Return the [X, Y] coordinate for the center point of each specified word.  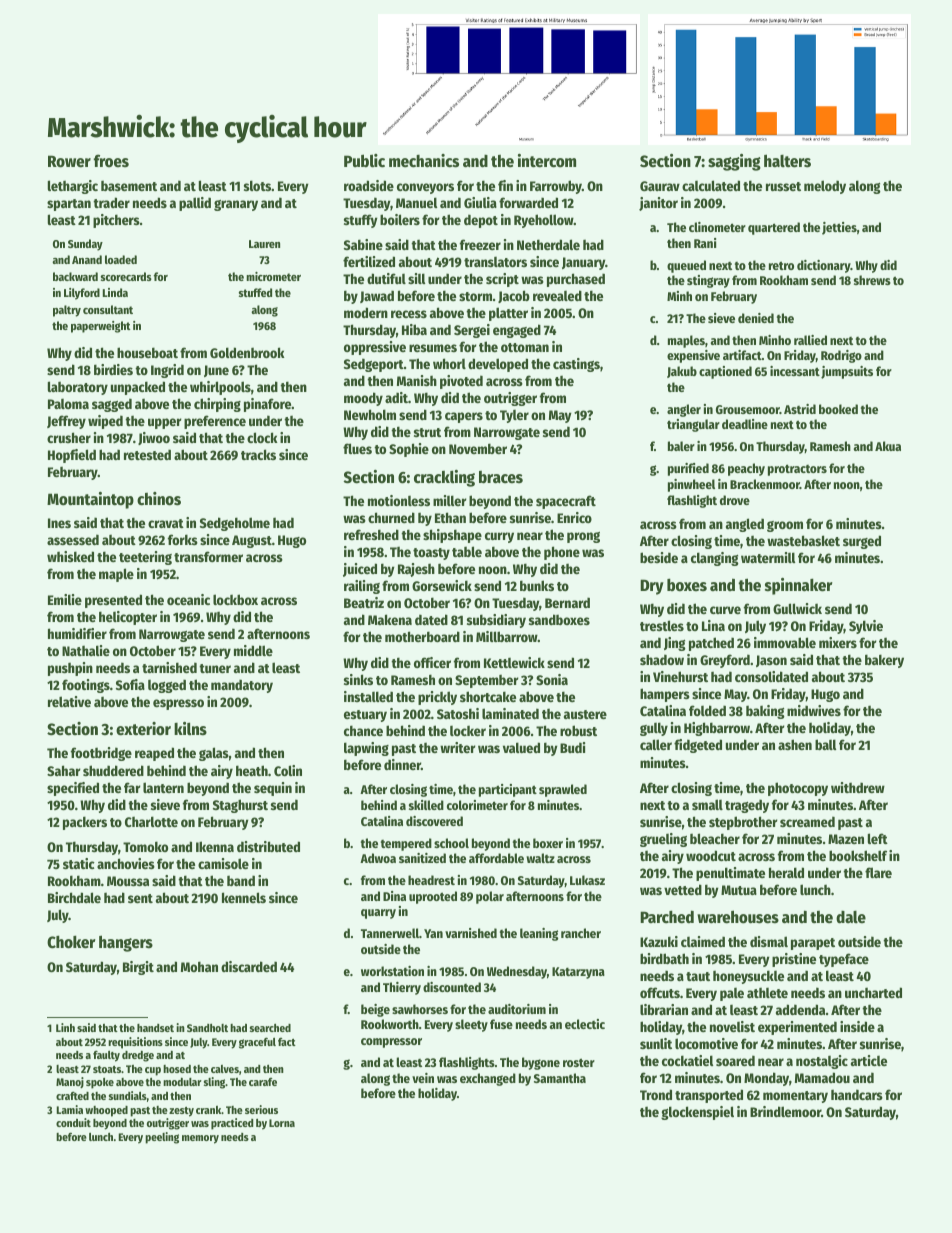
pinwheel [691, 485]
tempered [406, 844]
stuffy [361, 221]
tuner [215, 668]
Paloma [68, 403]
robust [578, 730]
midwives [814, 710]
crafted [72, 1095]
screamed [807, 821]
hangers [126, 943]
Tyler [514, 416]
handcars [857, 1094]
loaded [121, 259]
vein [423, 1078]
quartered [774, 228]
